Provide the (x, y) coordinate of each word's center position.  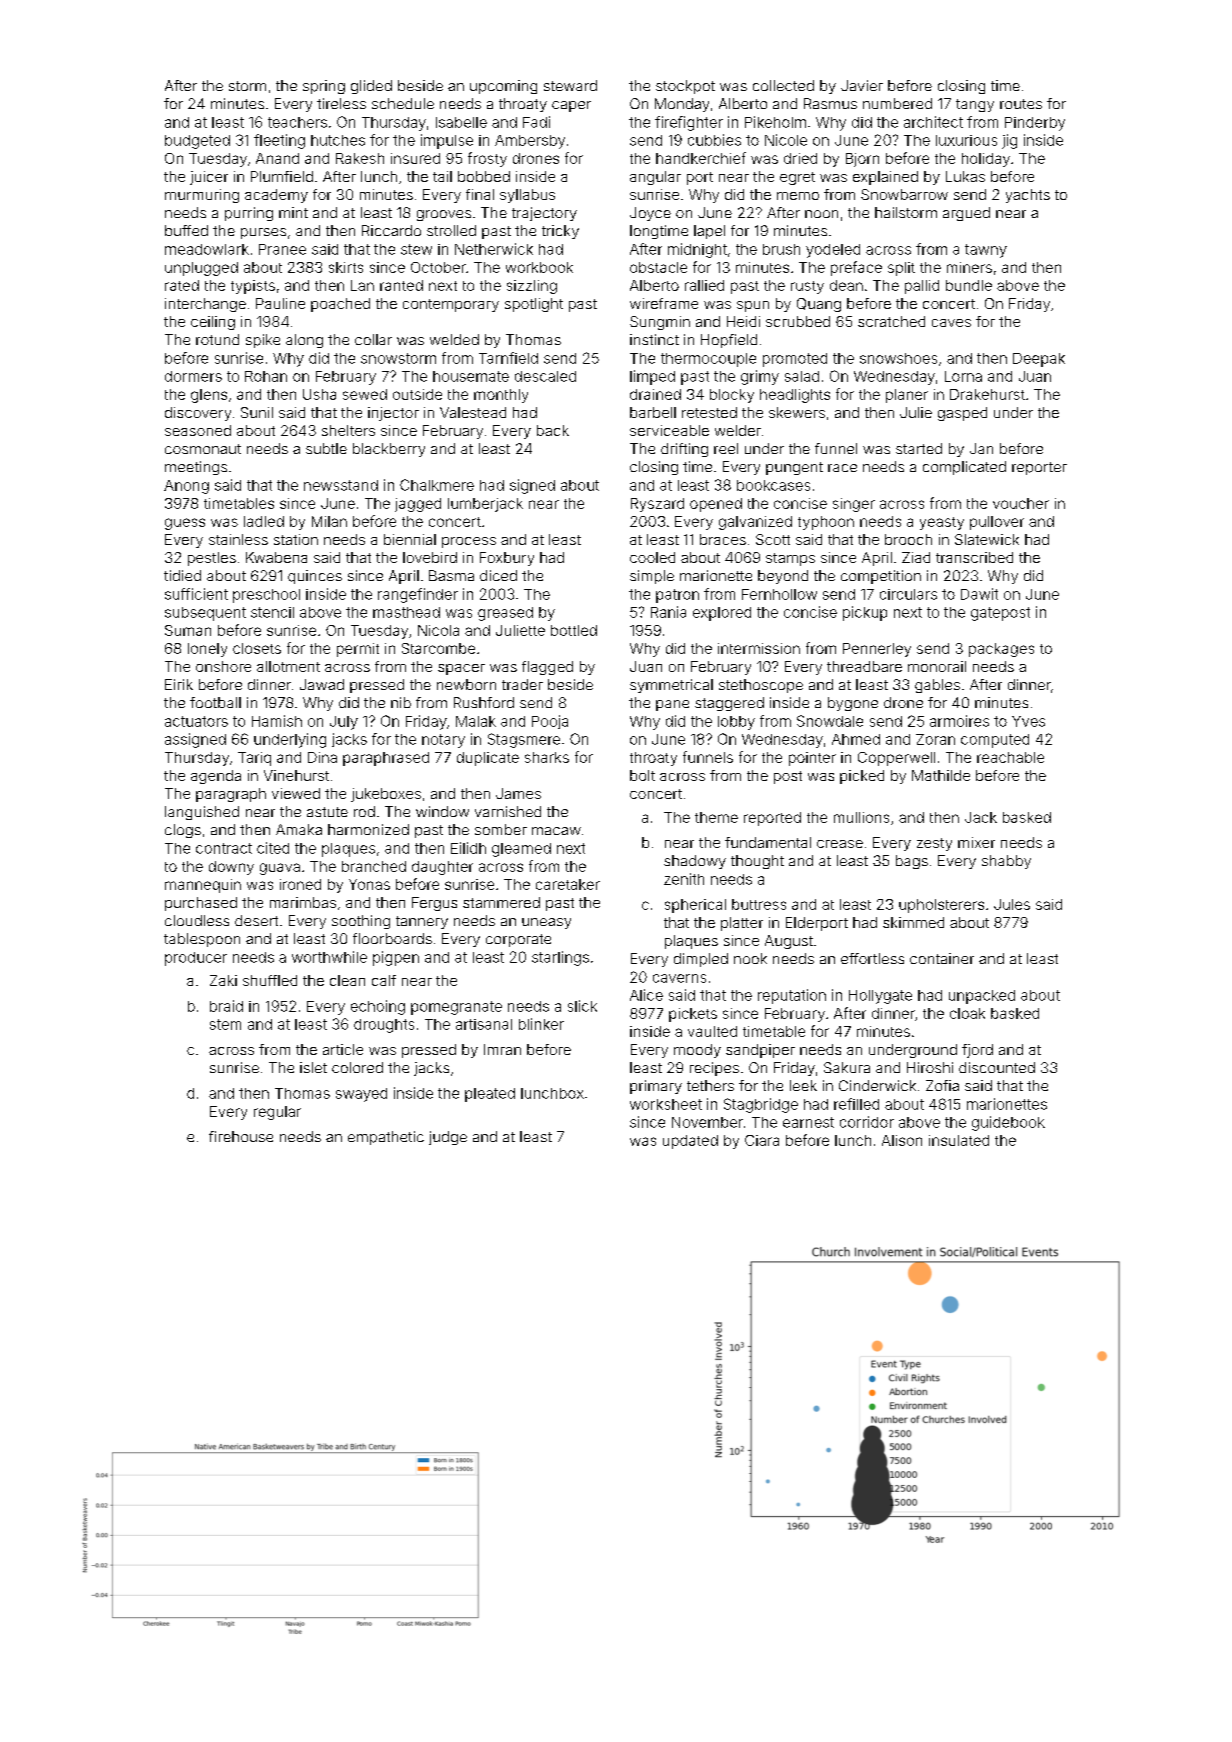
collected (783, 85)
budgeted (197, 142)
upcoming (503, 87)
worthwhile (329, 957)
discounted (997, 1067)
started (919, 448)
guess (185, 524)
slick (582, 1006)
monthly (501, 396)
